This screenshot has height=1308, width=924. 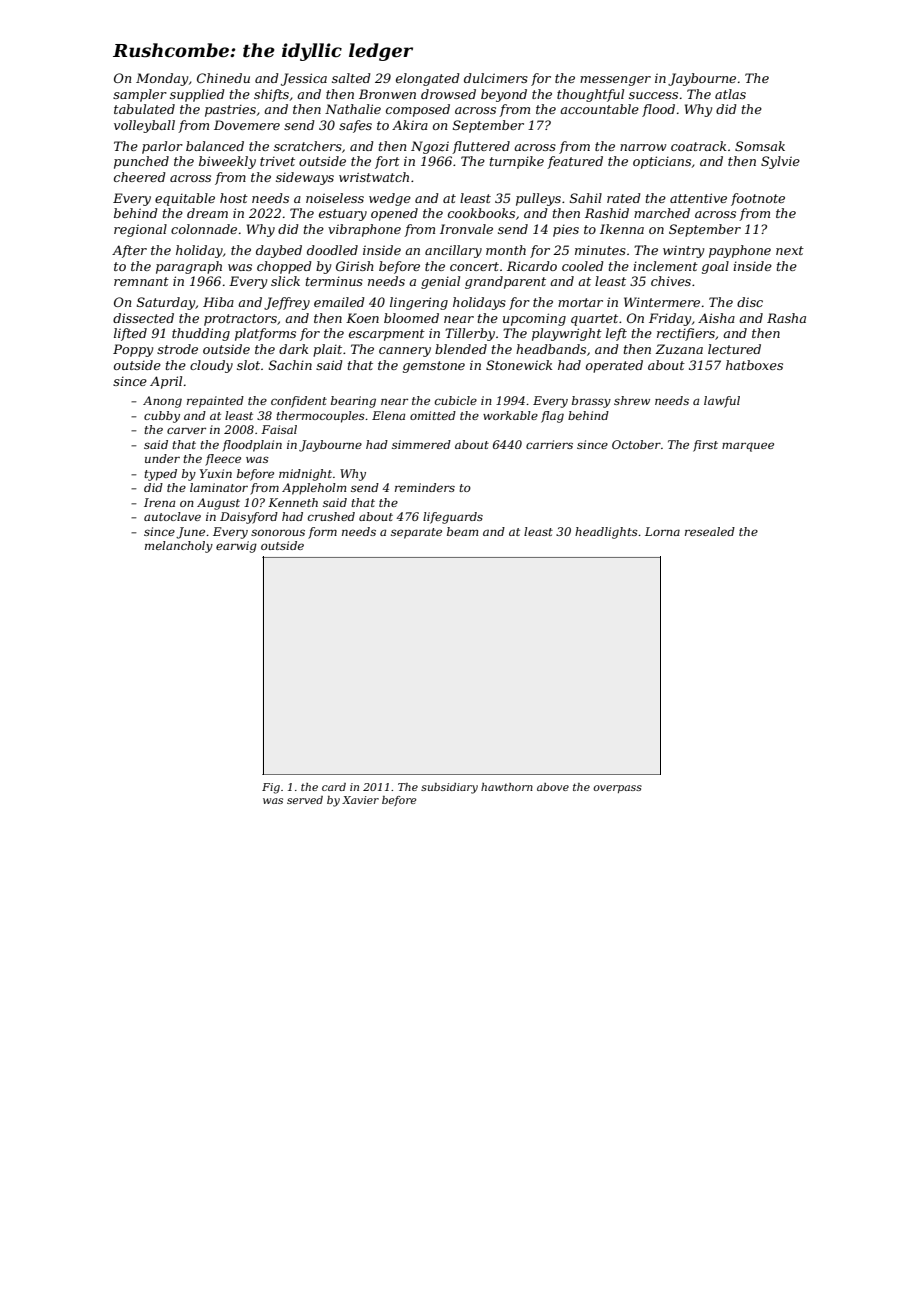 I want to click on above, so click(x=553, y=787).
